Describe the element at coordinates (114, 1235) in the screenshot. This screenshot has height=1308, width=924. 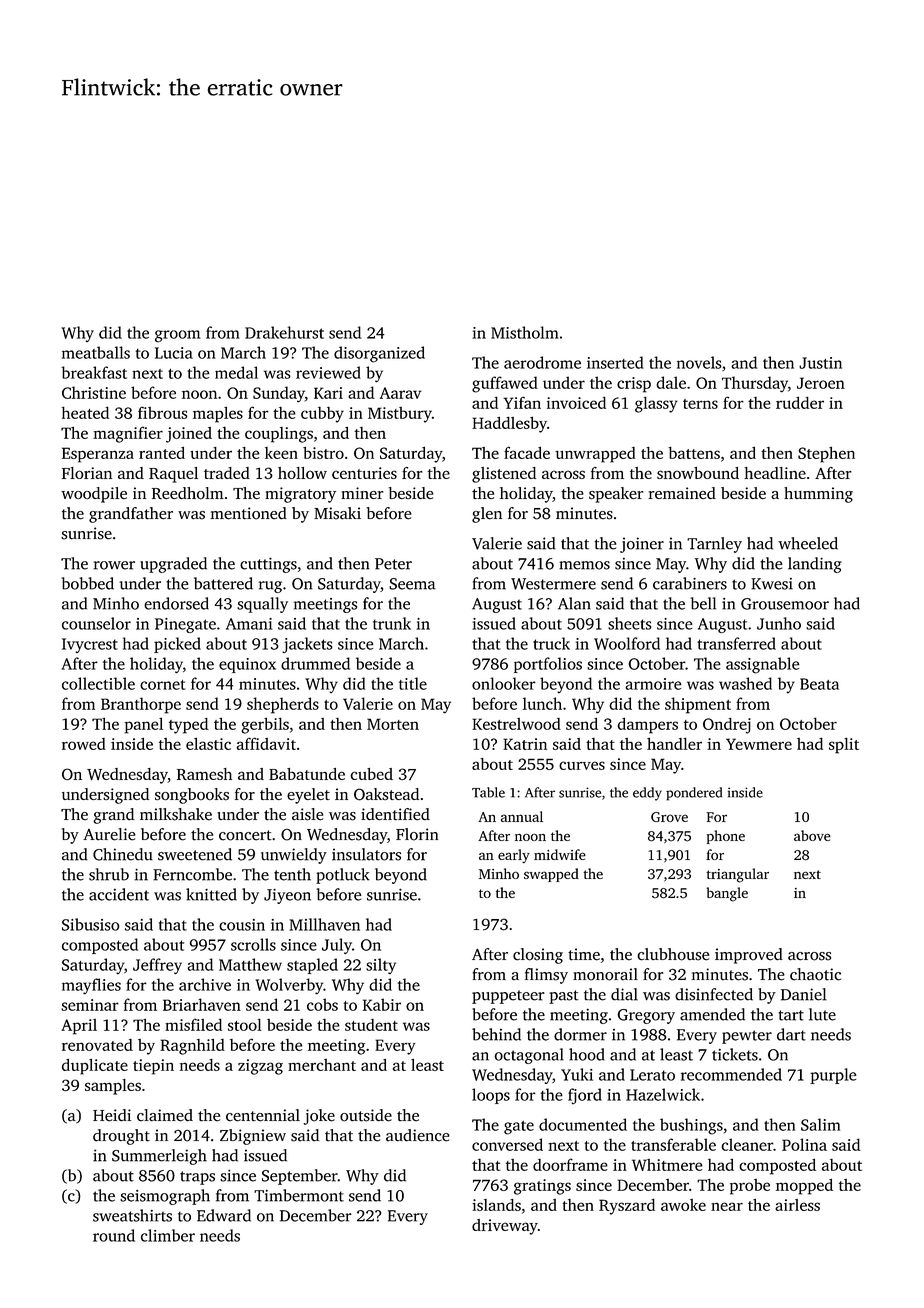
I see `round` at that location.
